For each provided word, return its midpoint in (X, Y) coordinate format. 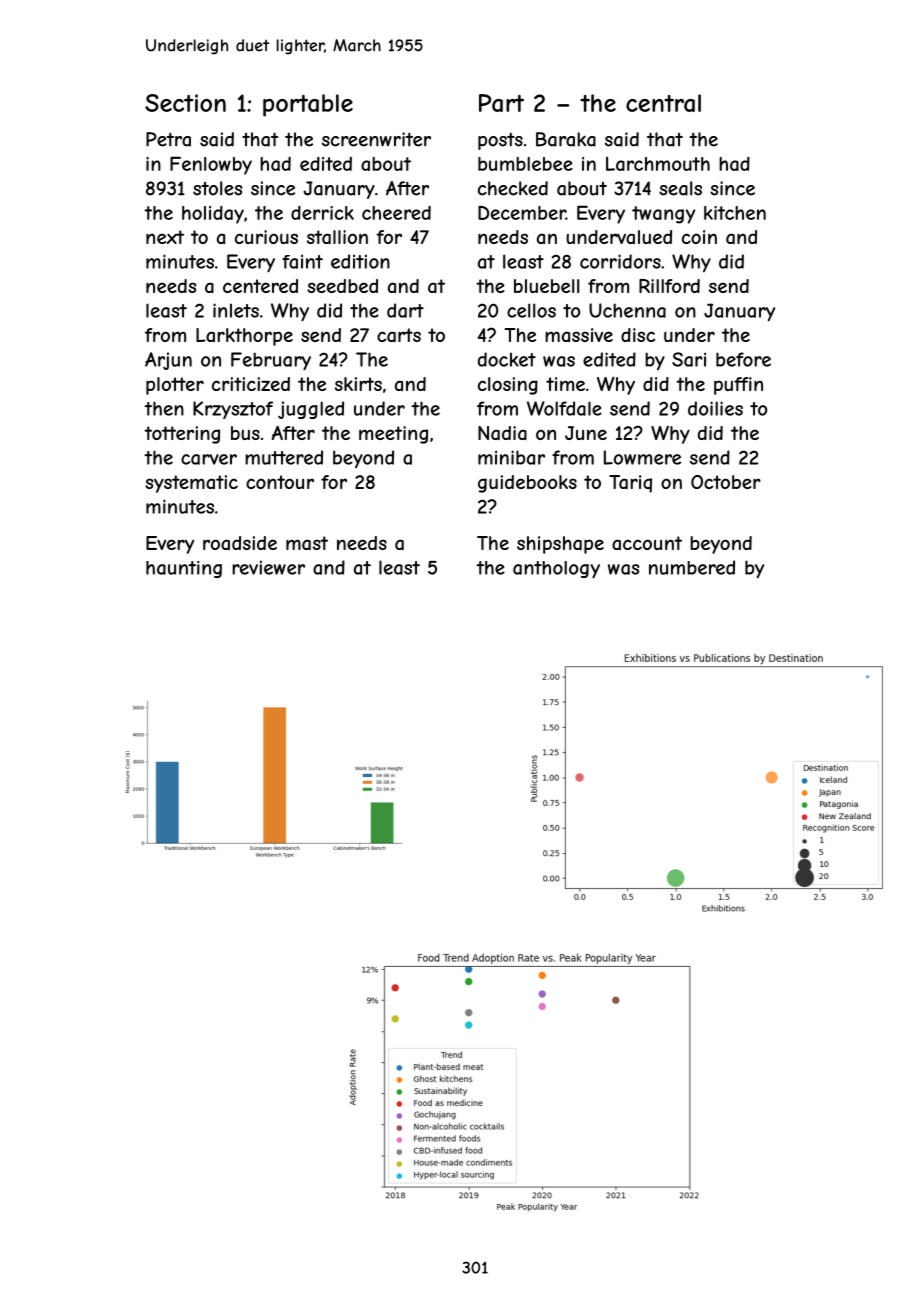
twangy (663, 215)
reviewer (268, 567)
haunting (184, 569)
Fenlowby (211, 165)
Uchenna (627, 310)
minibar (511, 457)
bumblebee (525, 164)
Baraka (566, 139)
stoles (217, 188)
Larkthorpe (244, 337)
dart (405, 310)
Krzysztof (233, 410)
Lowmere (642, 457)
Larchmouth (658, 164)
